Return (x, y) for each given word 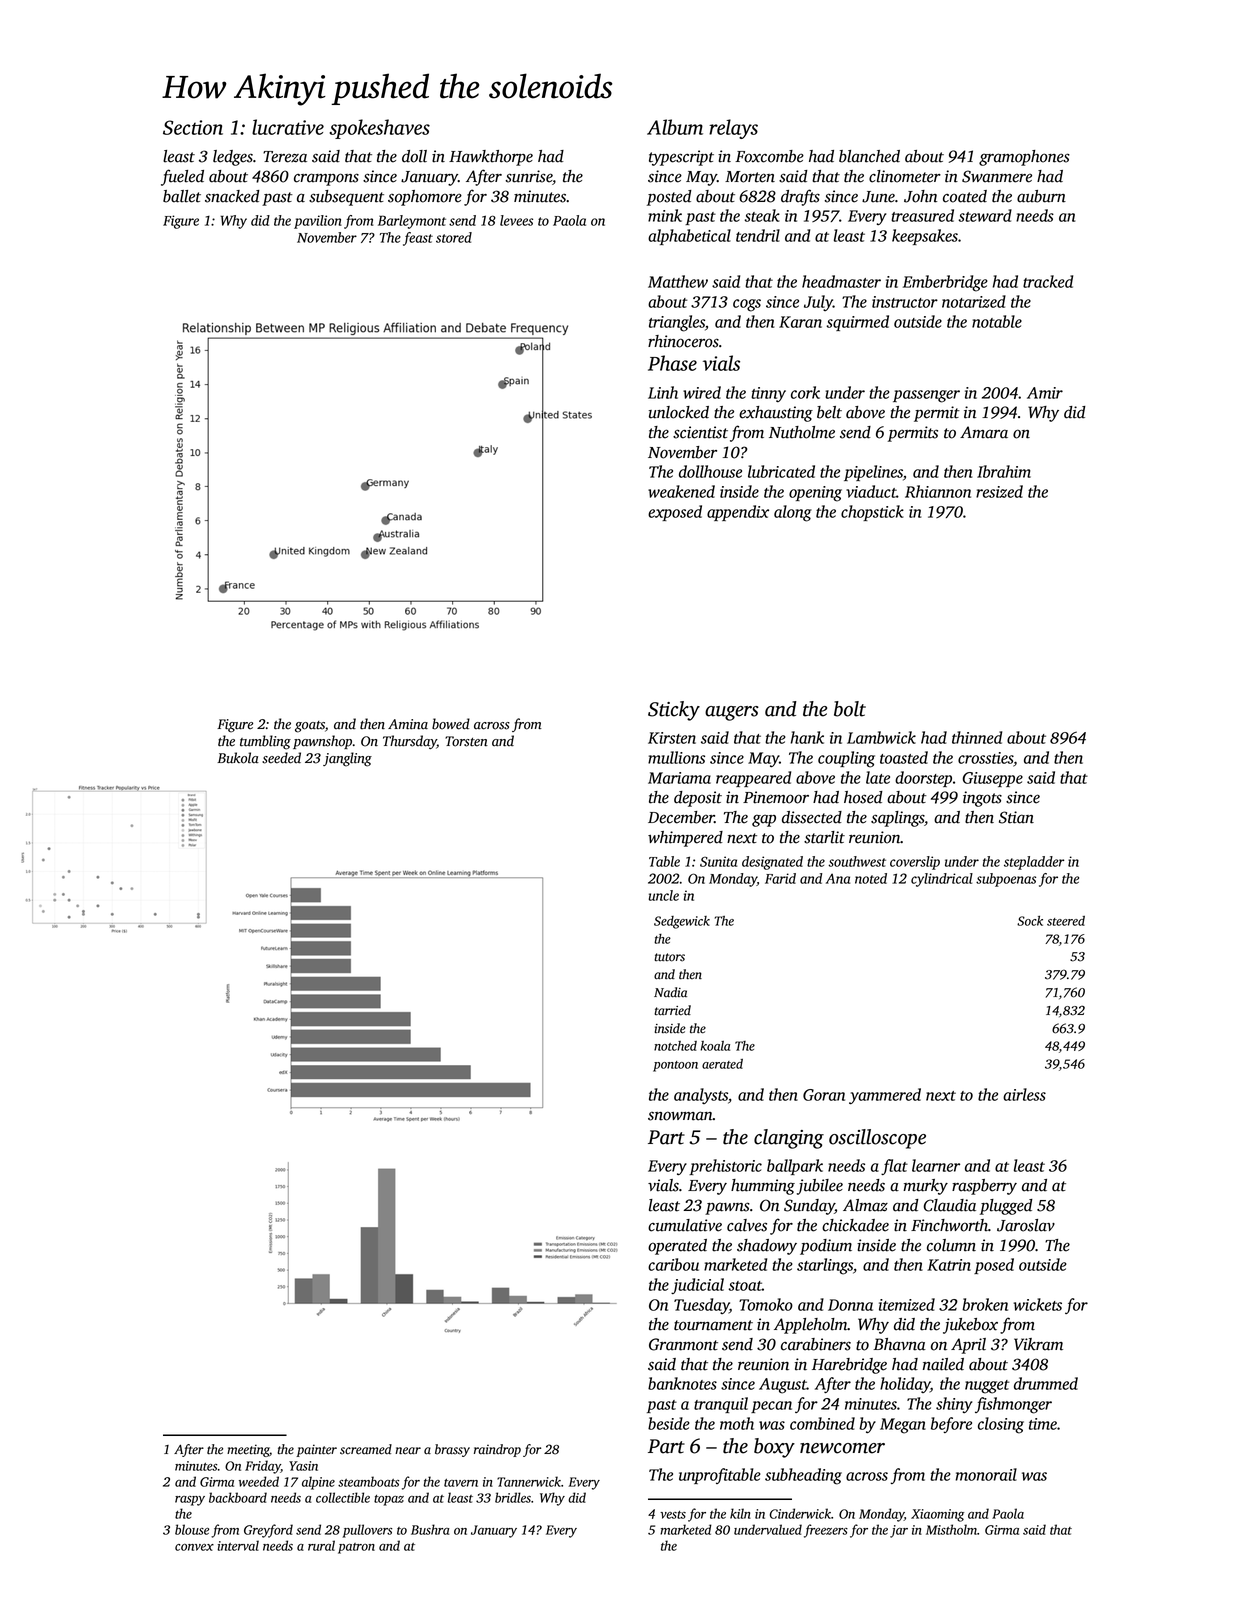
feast (418, 239)
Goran (824, 1095)
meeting (248, 1450)
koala (715, 1046)
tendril (758, 235)
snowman (680, 1116)
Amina (408, 724)
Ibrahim (1004, 471)
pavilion (318, 222)
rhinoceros (683, 341)
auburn (1041, 196)
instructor (905, 302)
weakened (681, 491)
